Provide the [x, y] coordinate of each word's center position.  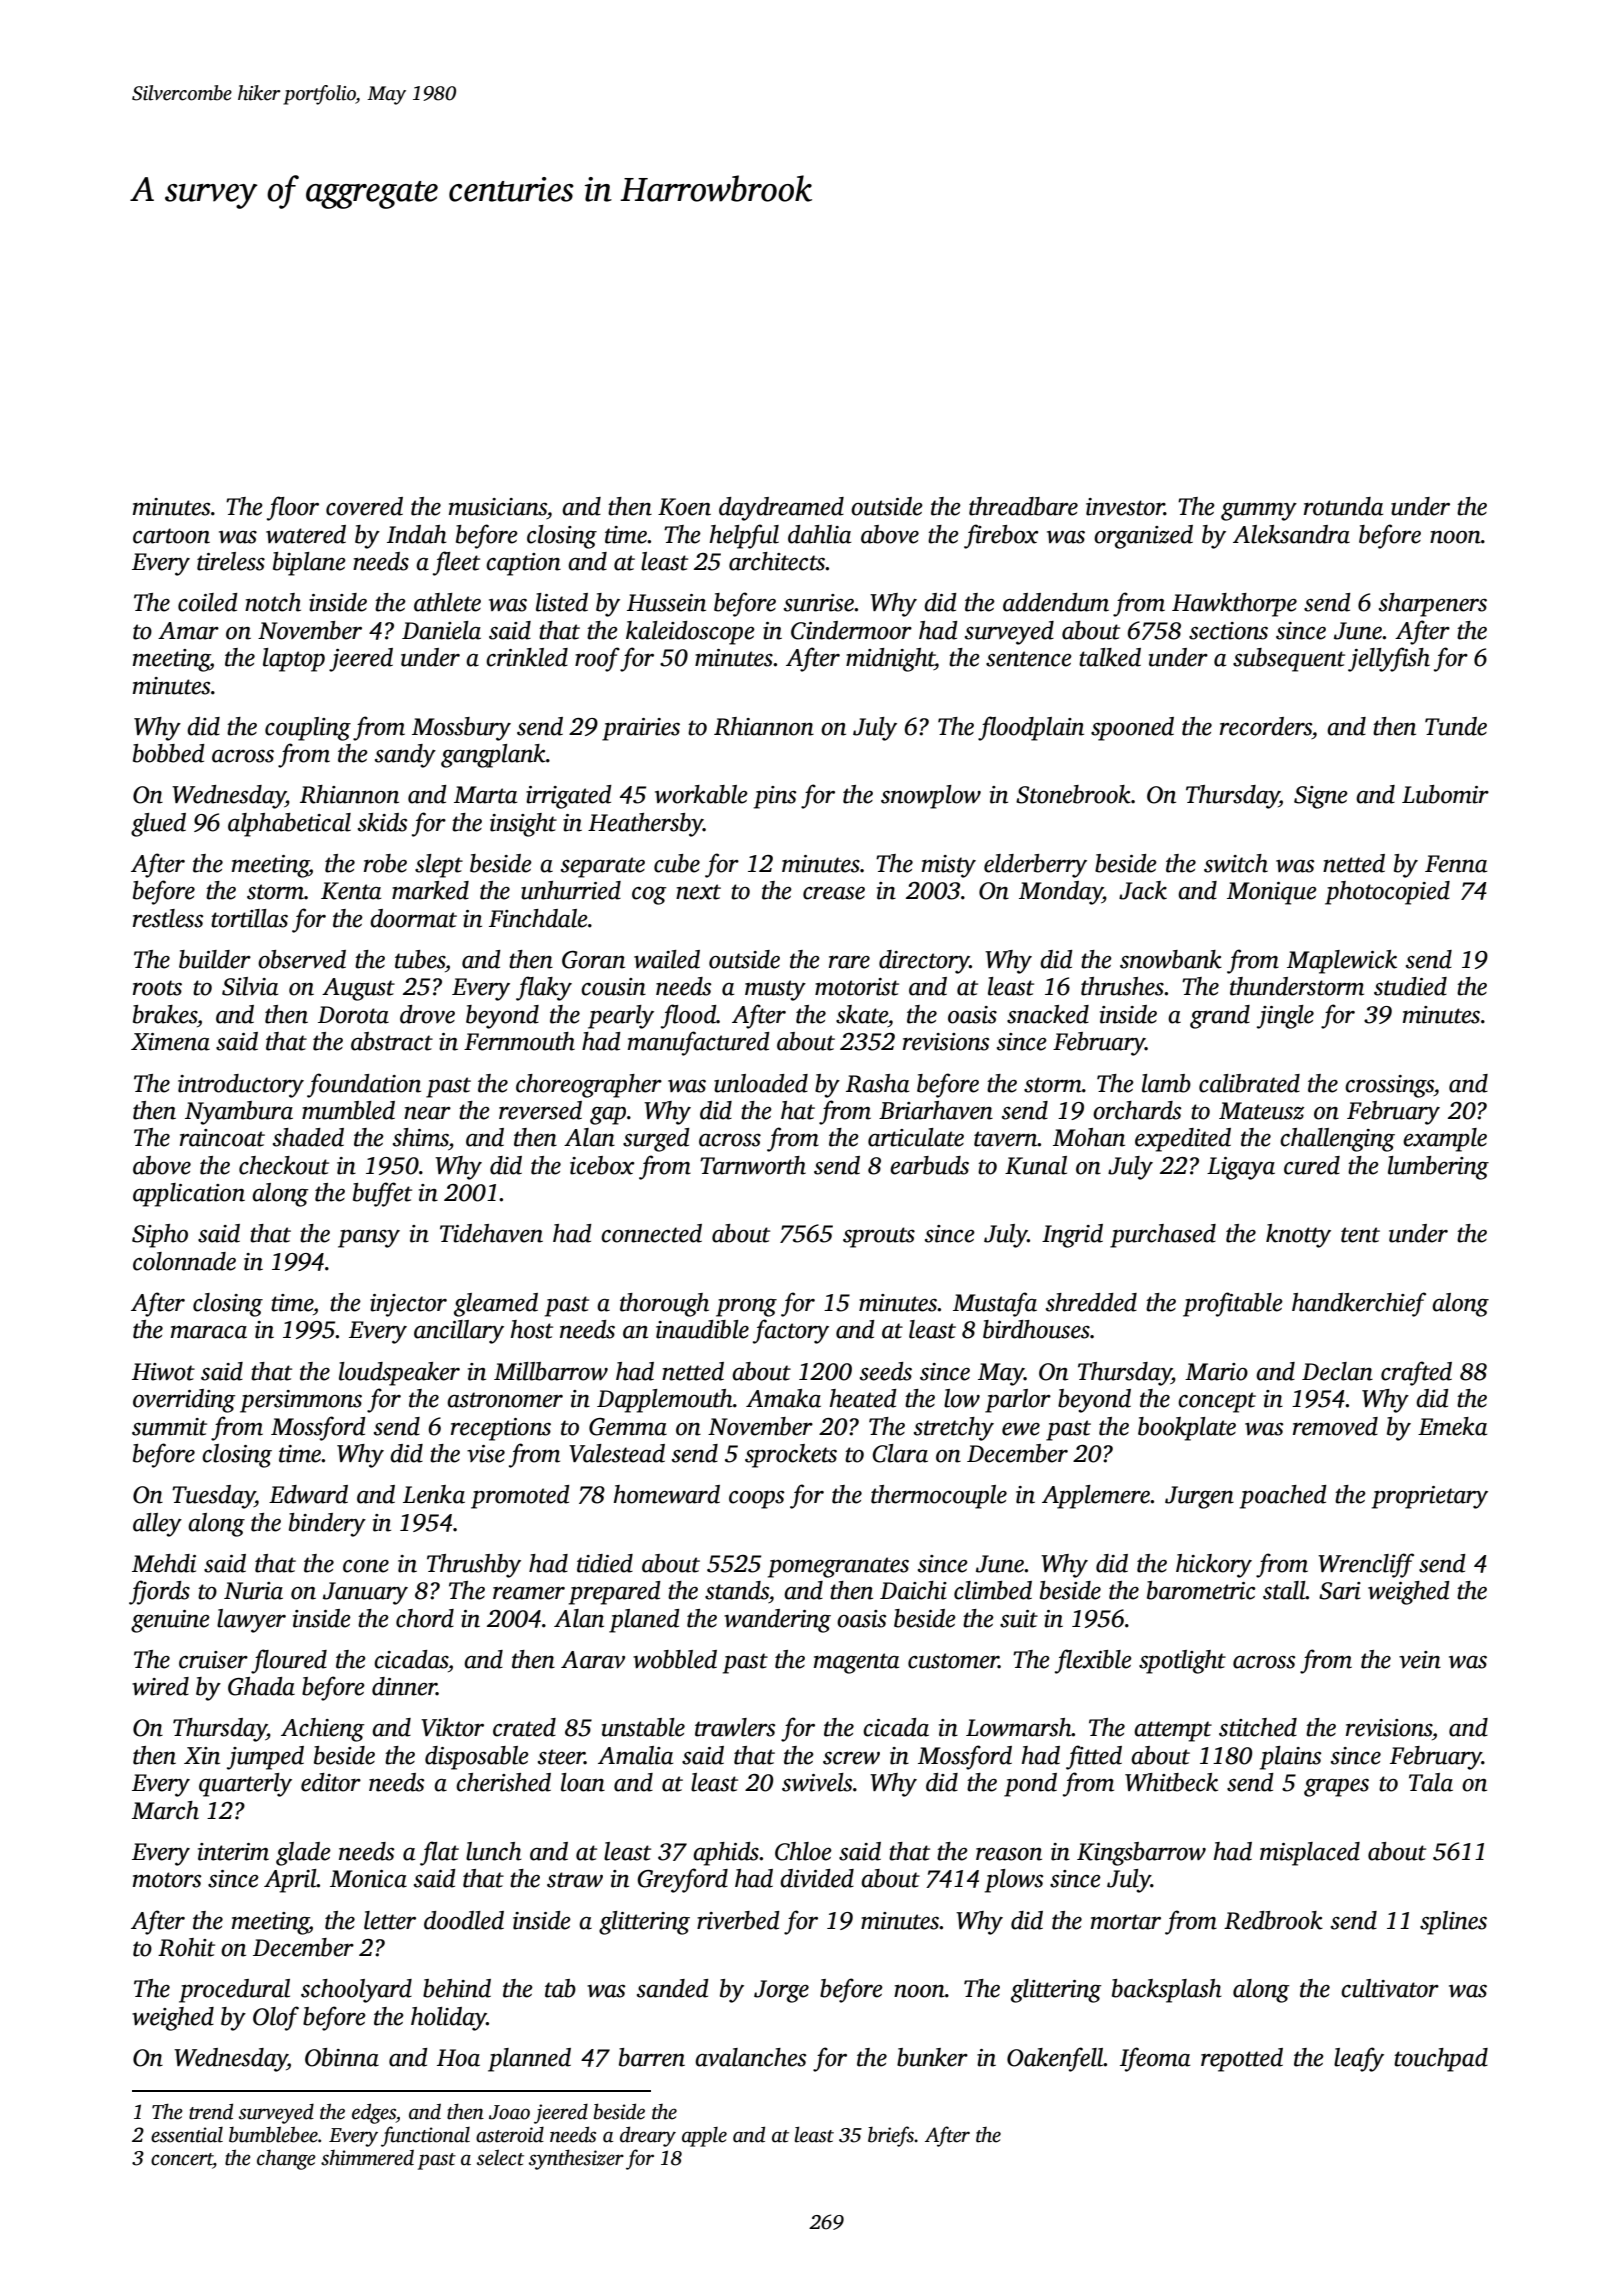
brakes [165, 1014]
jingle [1285, 1017]
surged [656, 1140]
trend [211, 2111]
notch [273, 602]
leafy [1359, 2059]
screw [851, 1758]
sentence [1029, 659]
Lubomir [1445, 794]
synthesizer [576, 2159]
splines [1453, 1923]
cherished [503, 1782]
